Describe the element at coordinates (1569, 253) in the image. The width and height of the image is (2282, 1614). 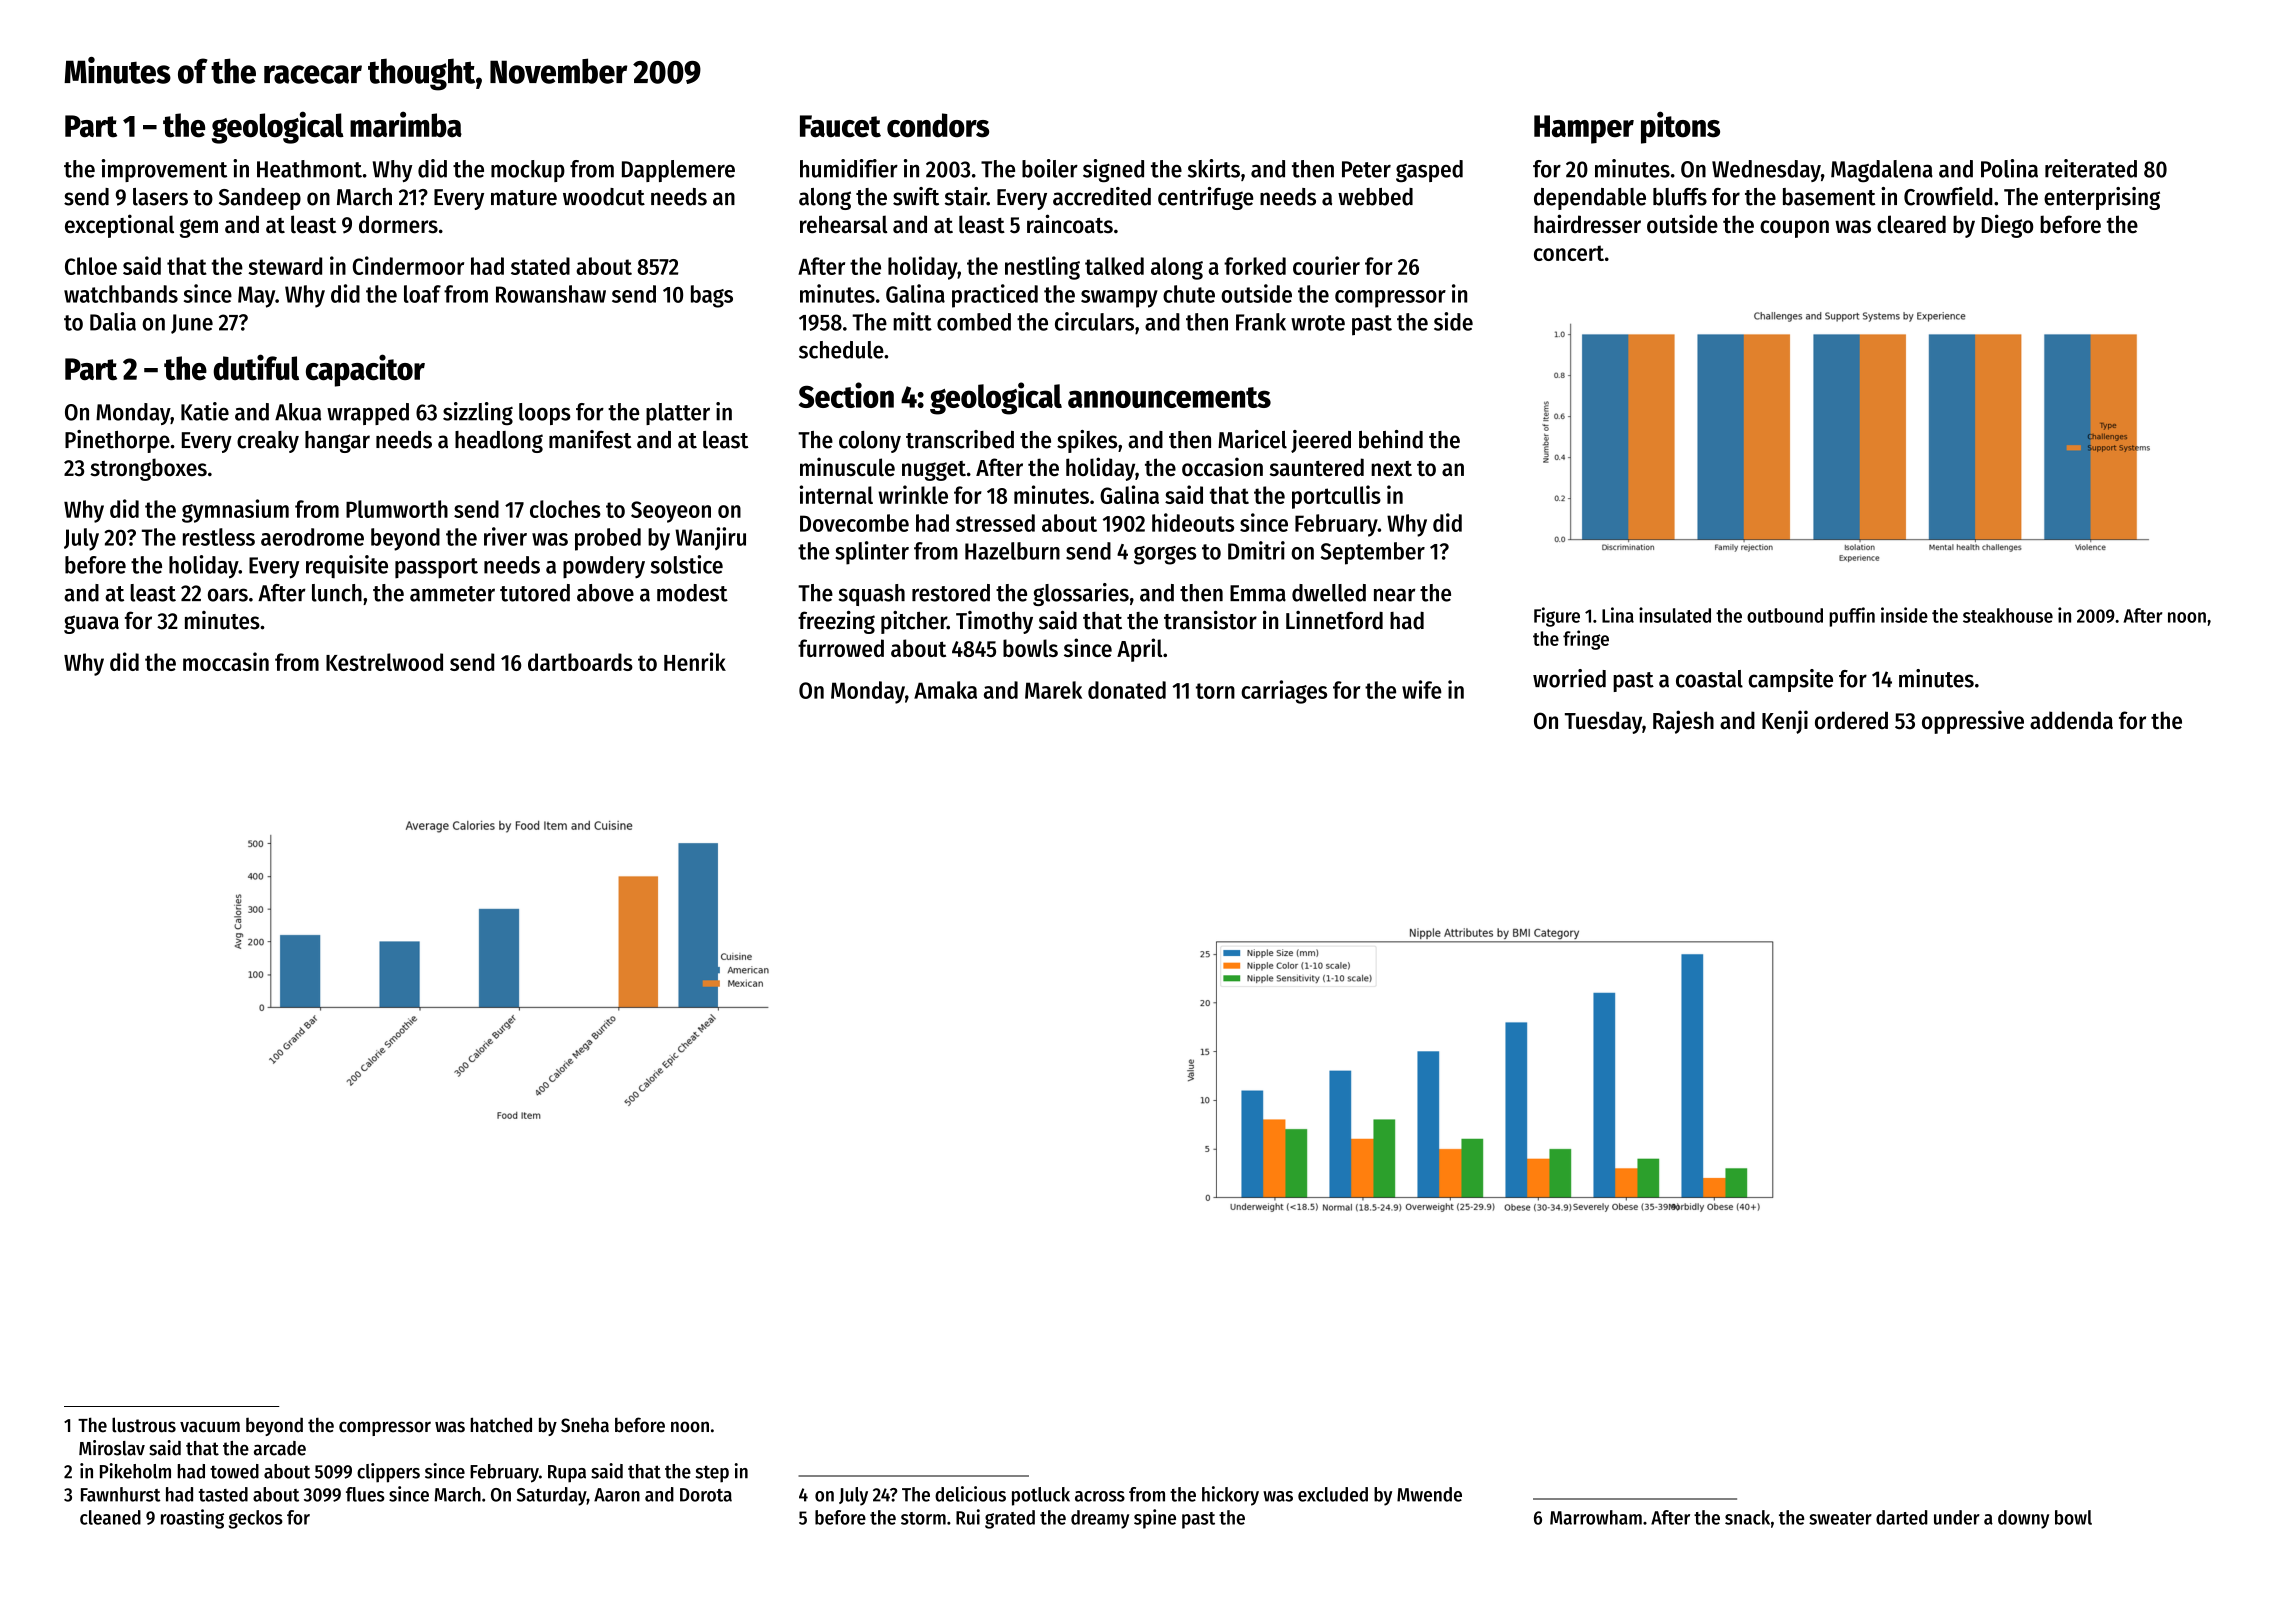
I see `concert` at that location.
